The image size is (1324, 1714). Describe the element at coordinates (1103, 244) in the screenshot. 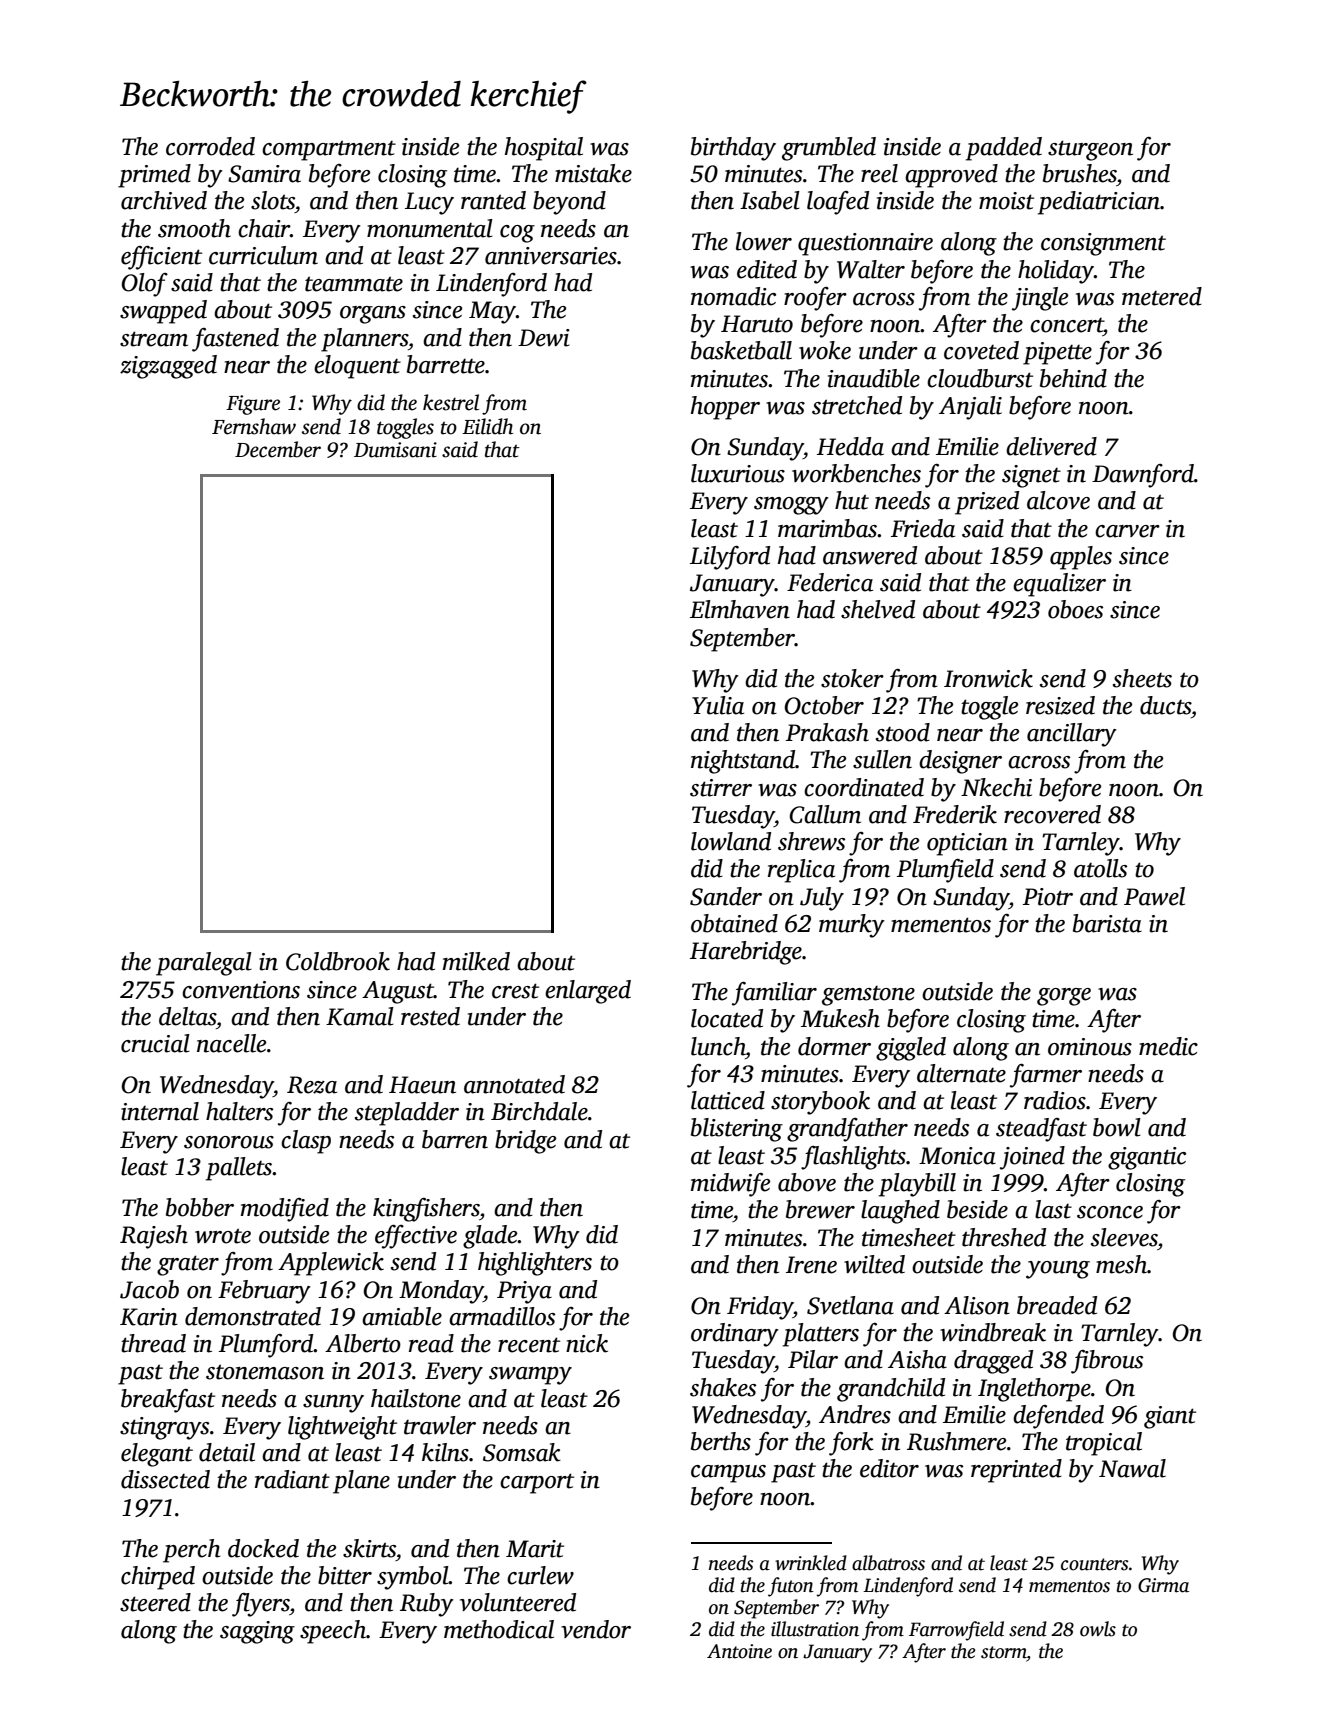

I see `consignment` at that location.
